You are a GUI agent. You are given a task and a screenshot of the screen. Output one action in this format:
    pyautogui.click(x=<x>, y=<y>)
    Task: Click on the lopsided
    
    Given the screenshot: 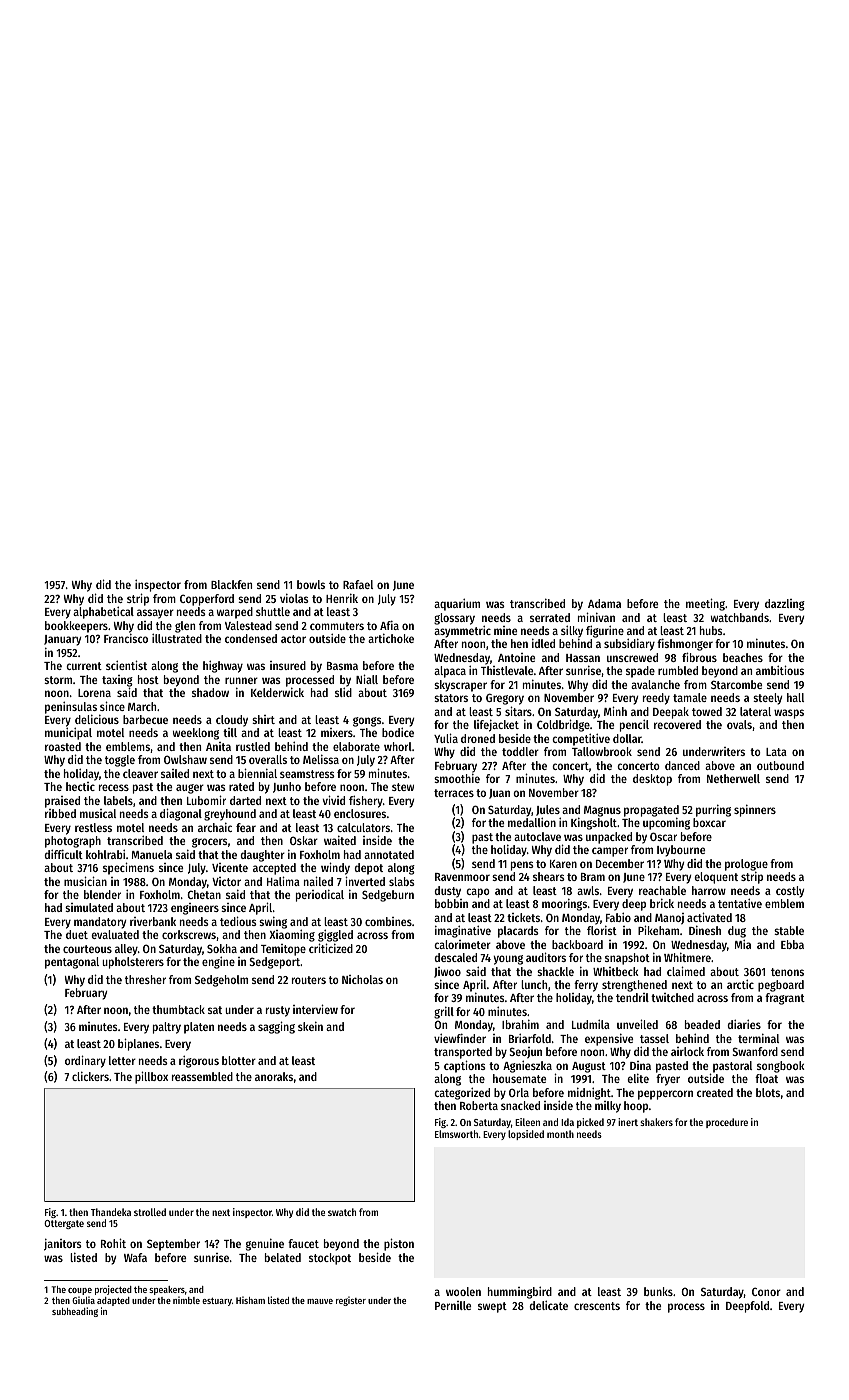 What is the action you would take?
    pyautogui.click(x=526, y=1135)
